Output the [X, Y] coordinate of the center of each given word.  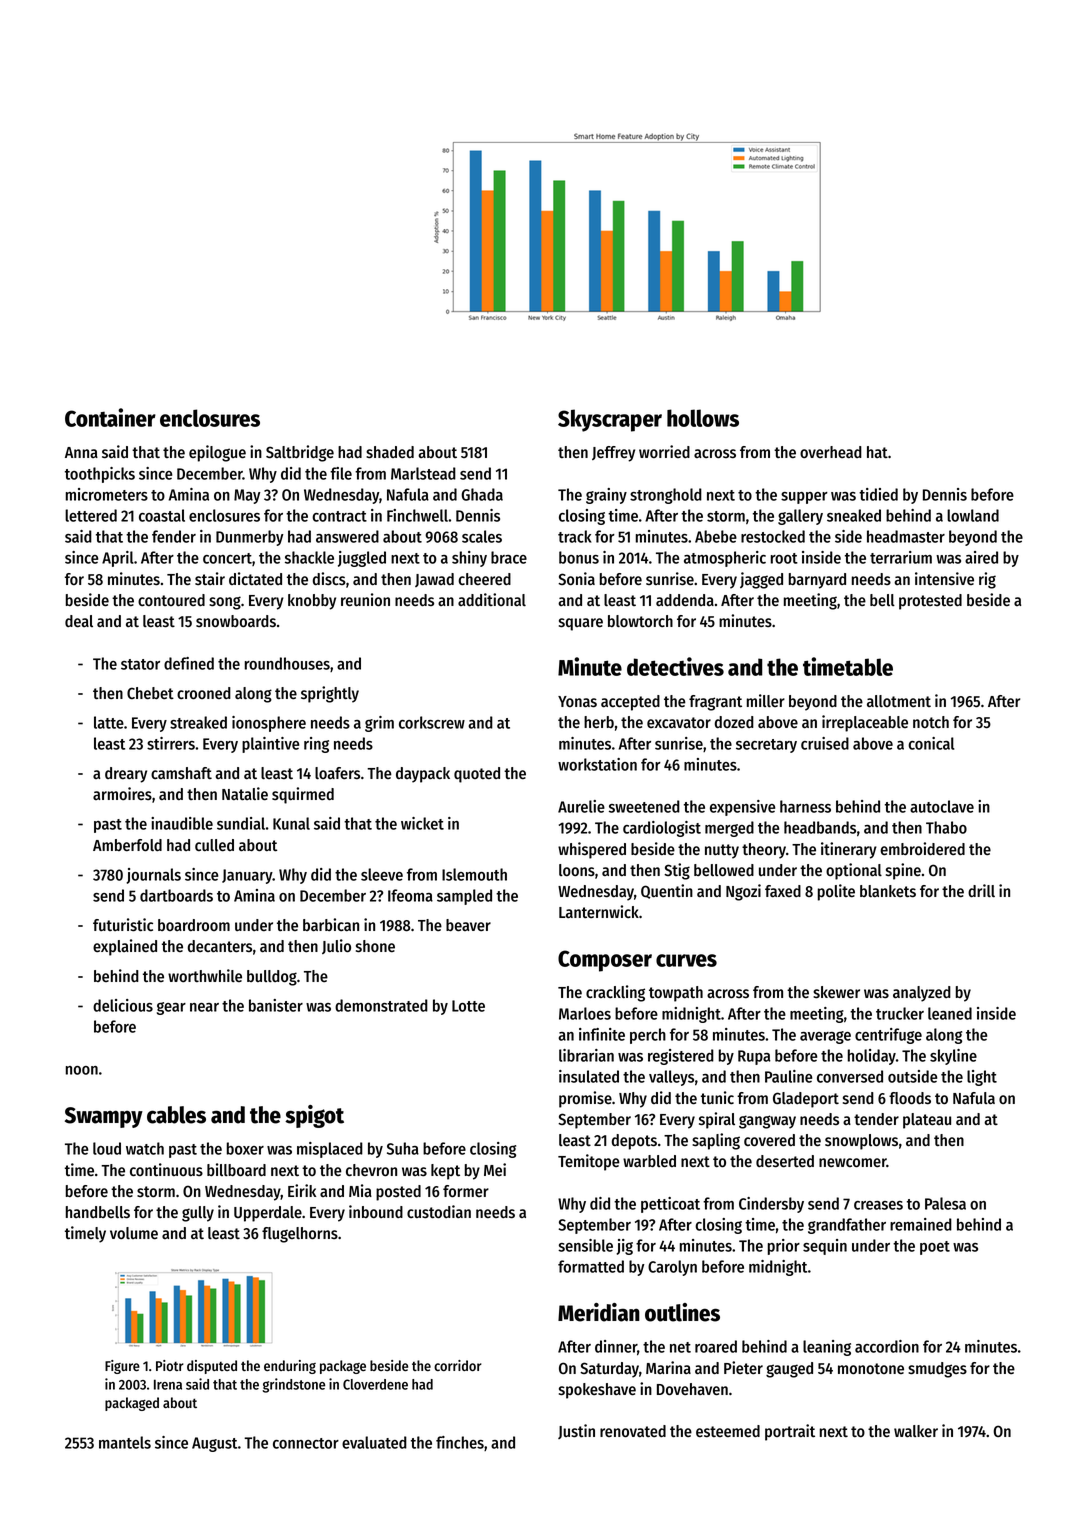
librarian [586, 1055]
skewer [836, 992]
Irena [168, 1384]
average [825, 1037]
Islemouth [474, 874]
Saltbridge [300, 453]
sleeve [382, 874]
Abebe [716, 536]
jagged [761, 580]
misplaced [330, 1150]
